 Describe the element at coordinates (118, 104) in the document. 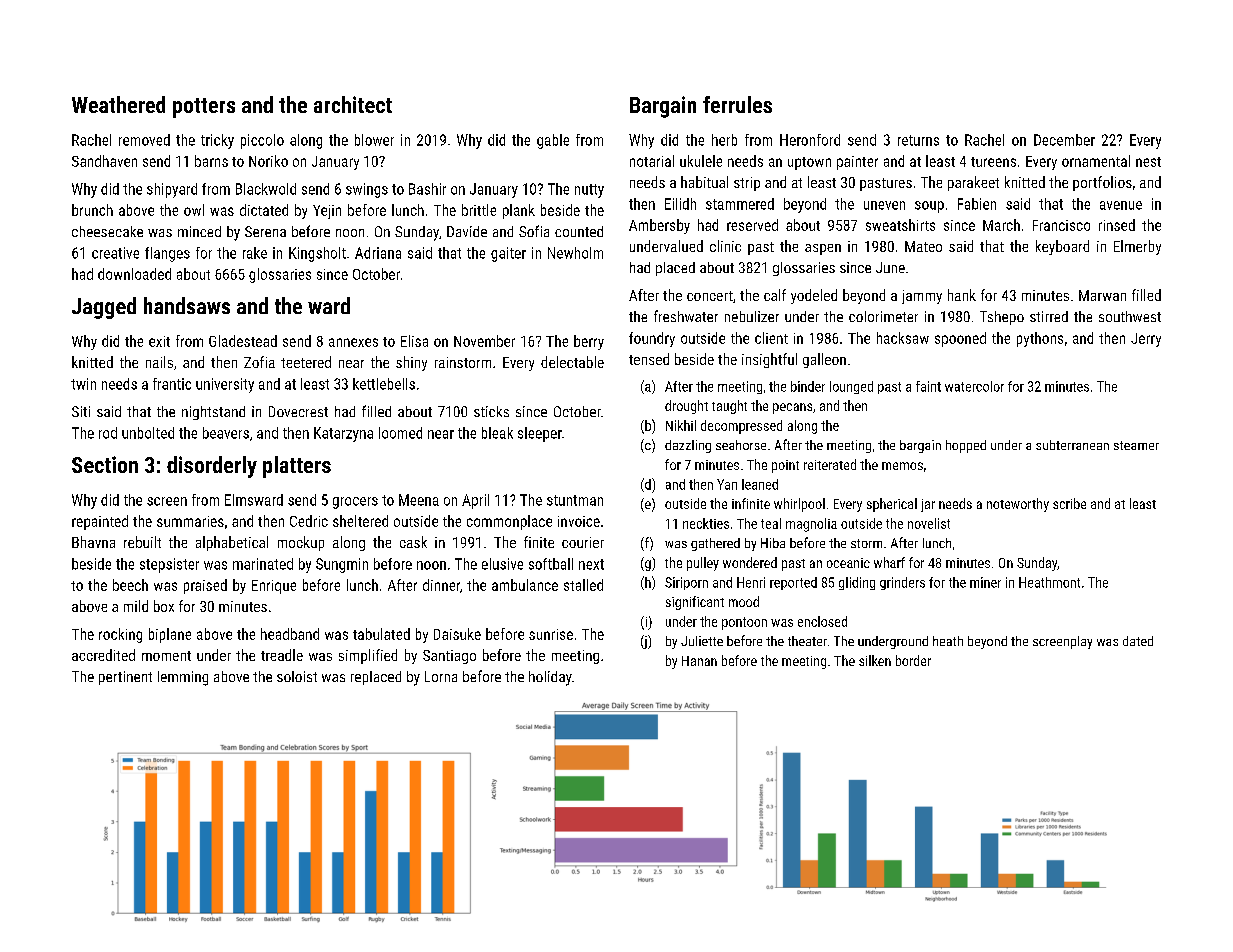

I see `Weathered` at that location.
